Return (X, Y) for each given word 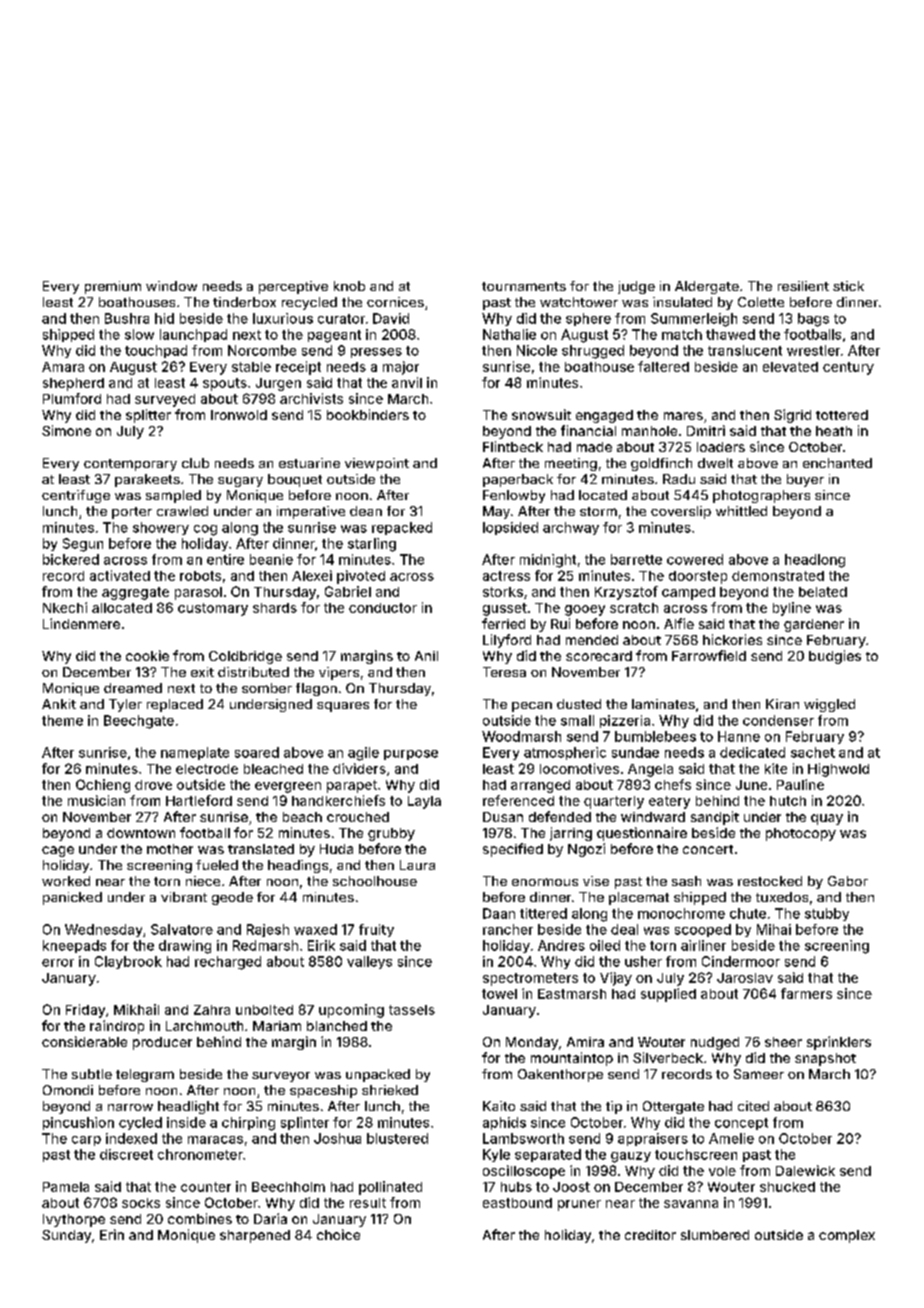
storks (503, 592)
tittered (543, 913)
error (58, 963)
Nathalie (509, 334)
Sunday (66, 1236)
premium (113, 287)
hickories (732, 639)
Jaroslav (745, 978)
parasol (198, 593)
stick (848, 286)
